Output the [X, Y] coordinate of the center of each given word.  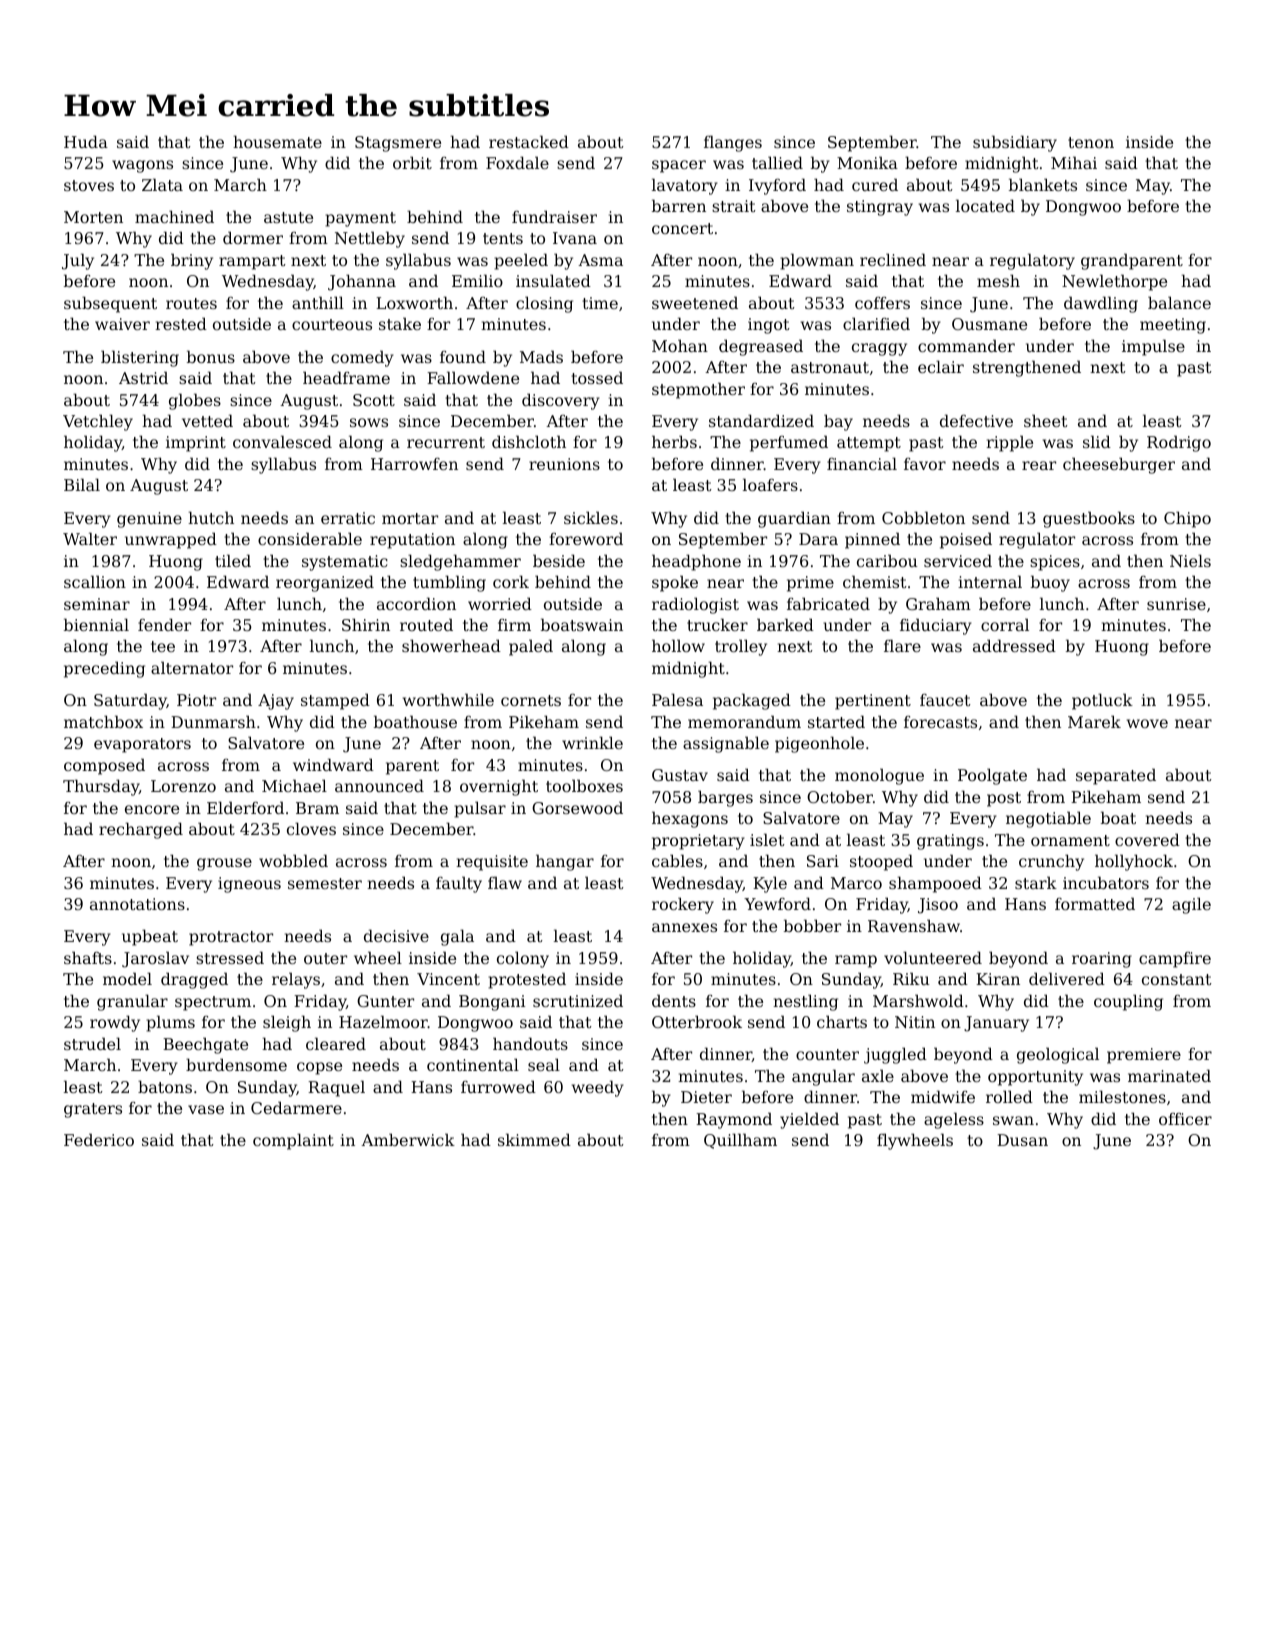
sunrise [1176, 604]
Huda [86, 141]
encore [152, 809]
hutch [211, 517]
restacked [529, 141]
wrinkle [592, 742]
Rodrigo [1179, 443]
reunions [564, 464]
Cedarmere [296, 1107]
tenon [1091, 142]
